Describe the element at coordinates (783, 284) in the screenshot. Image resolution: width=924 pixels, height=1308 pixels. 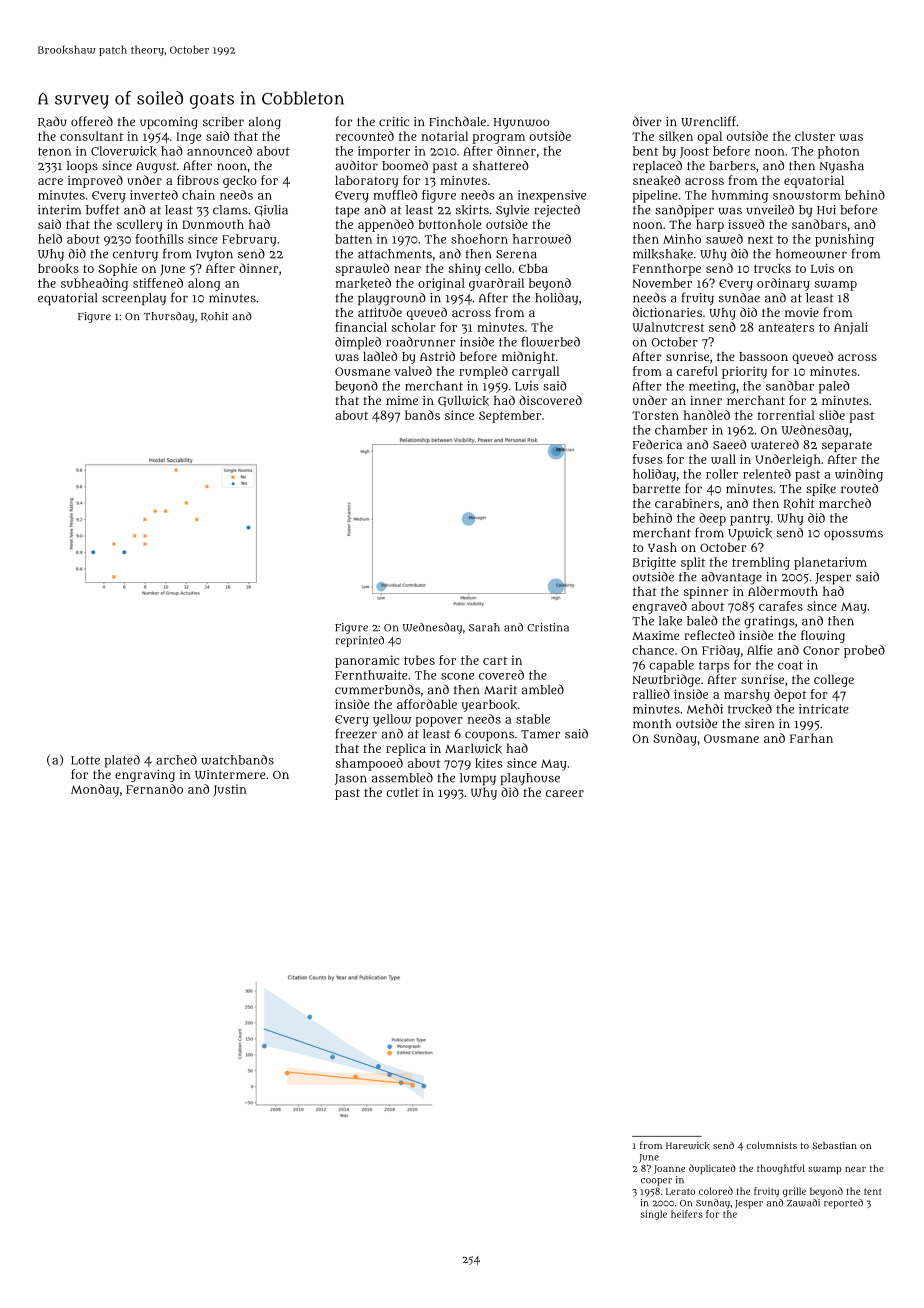
I see `ordinary` at that location.
